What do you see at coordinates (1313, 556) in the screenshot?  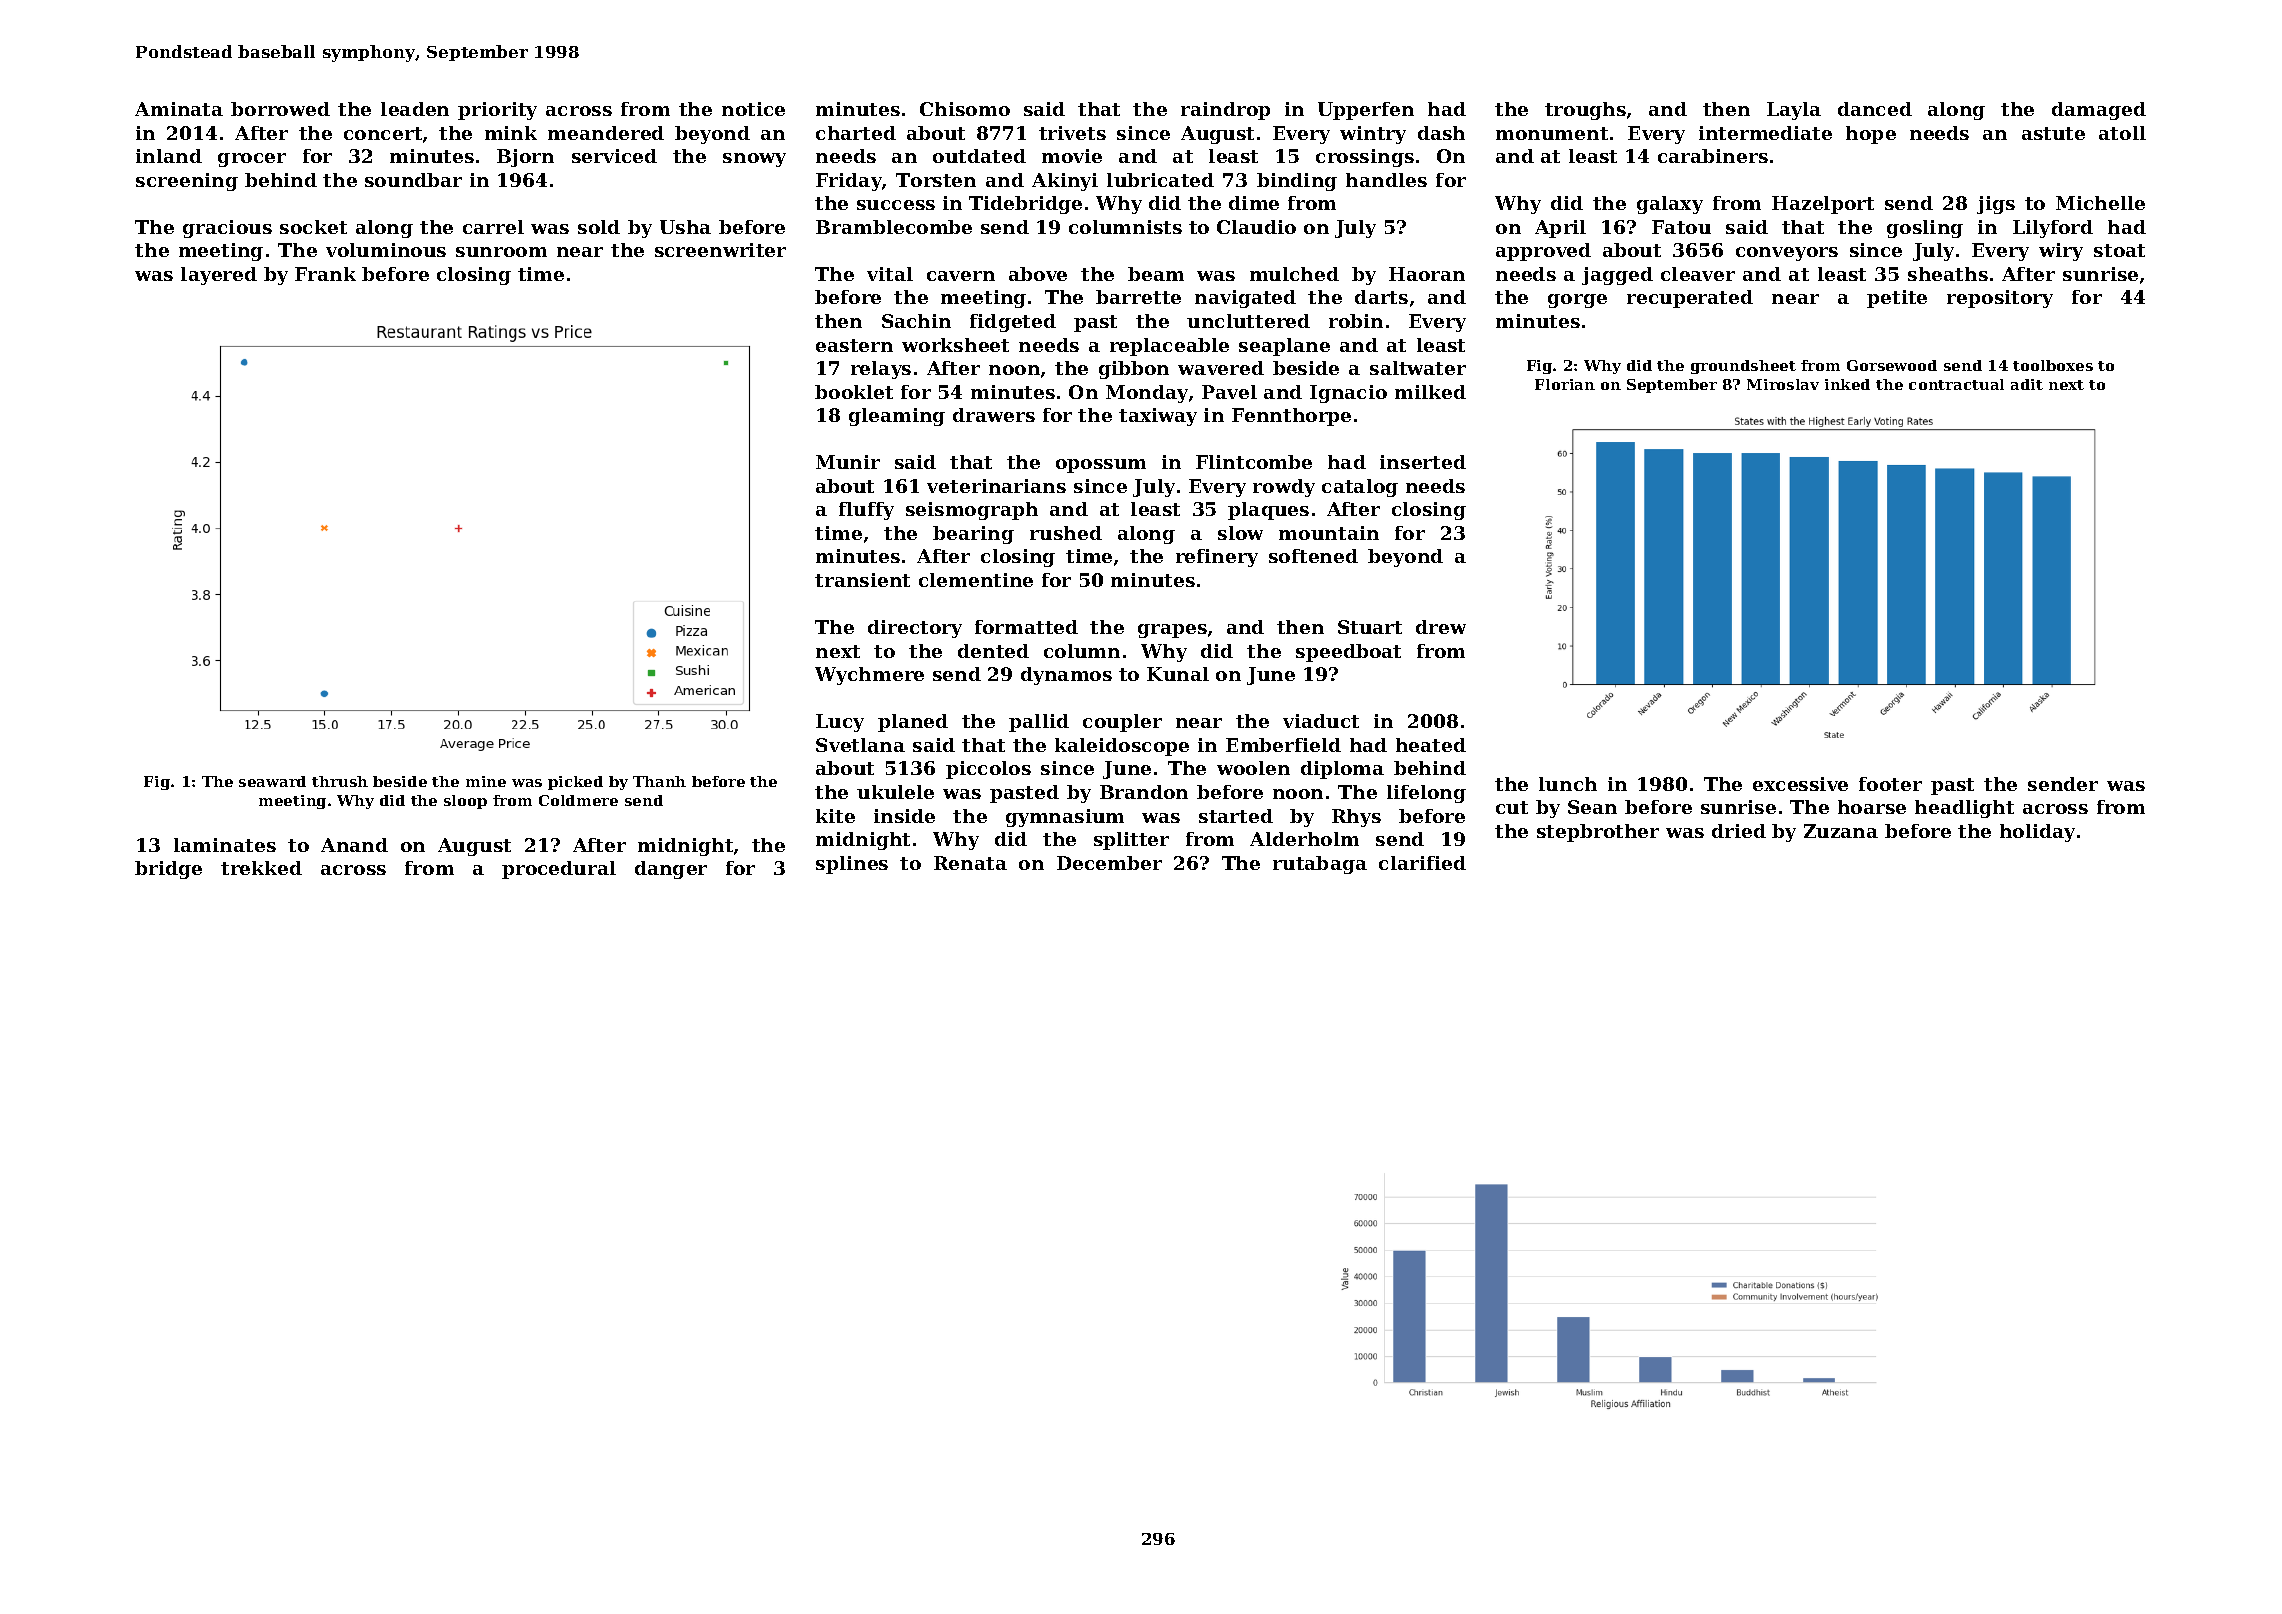 I see `softened` at bounding box center [1313, 556].
